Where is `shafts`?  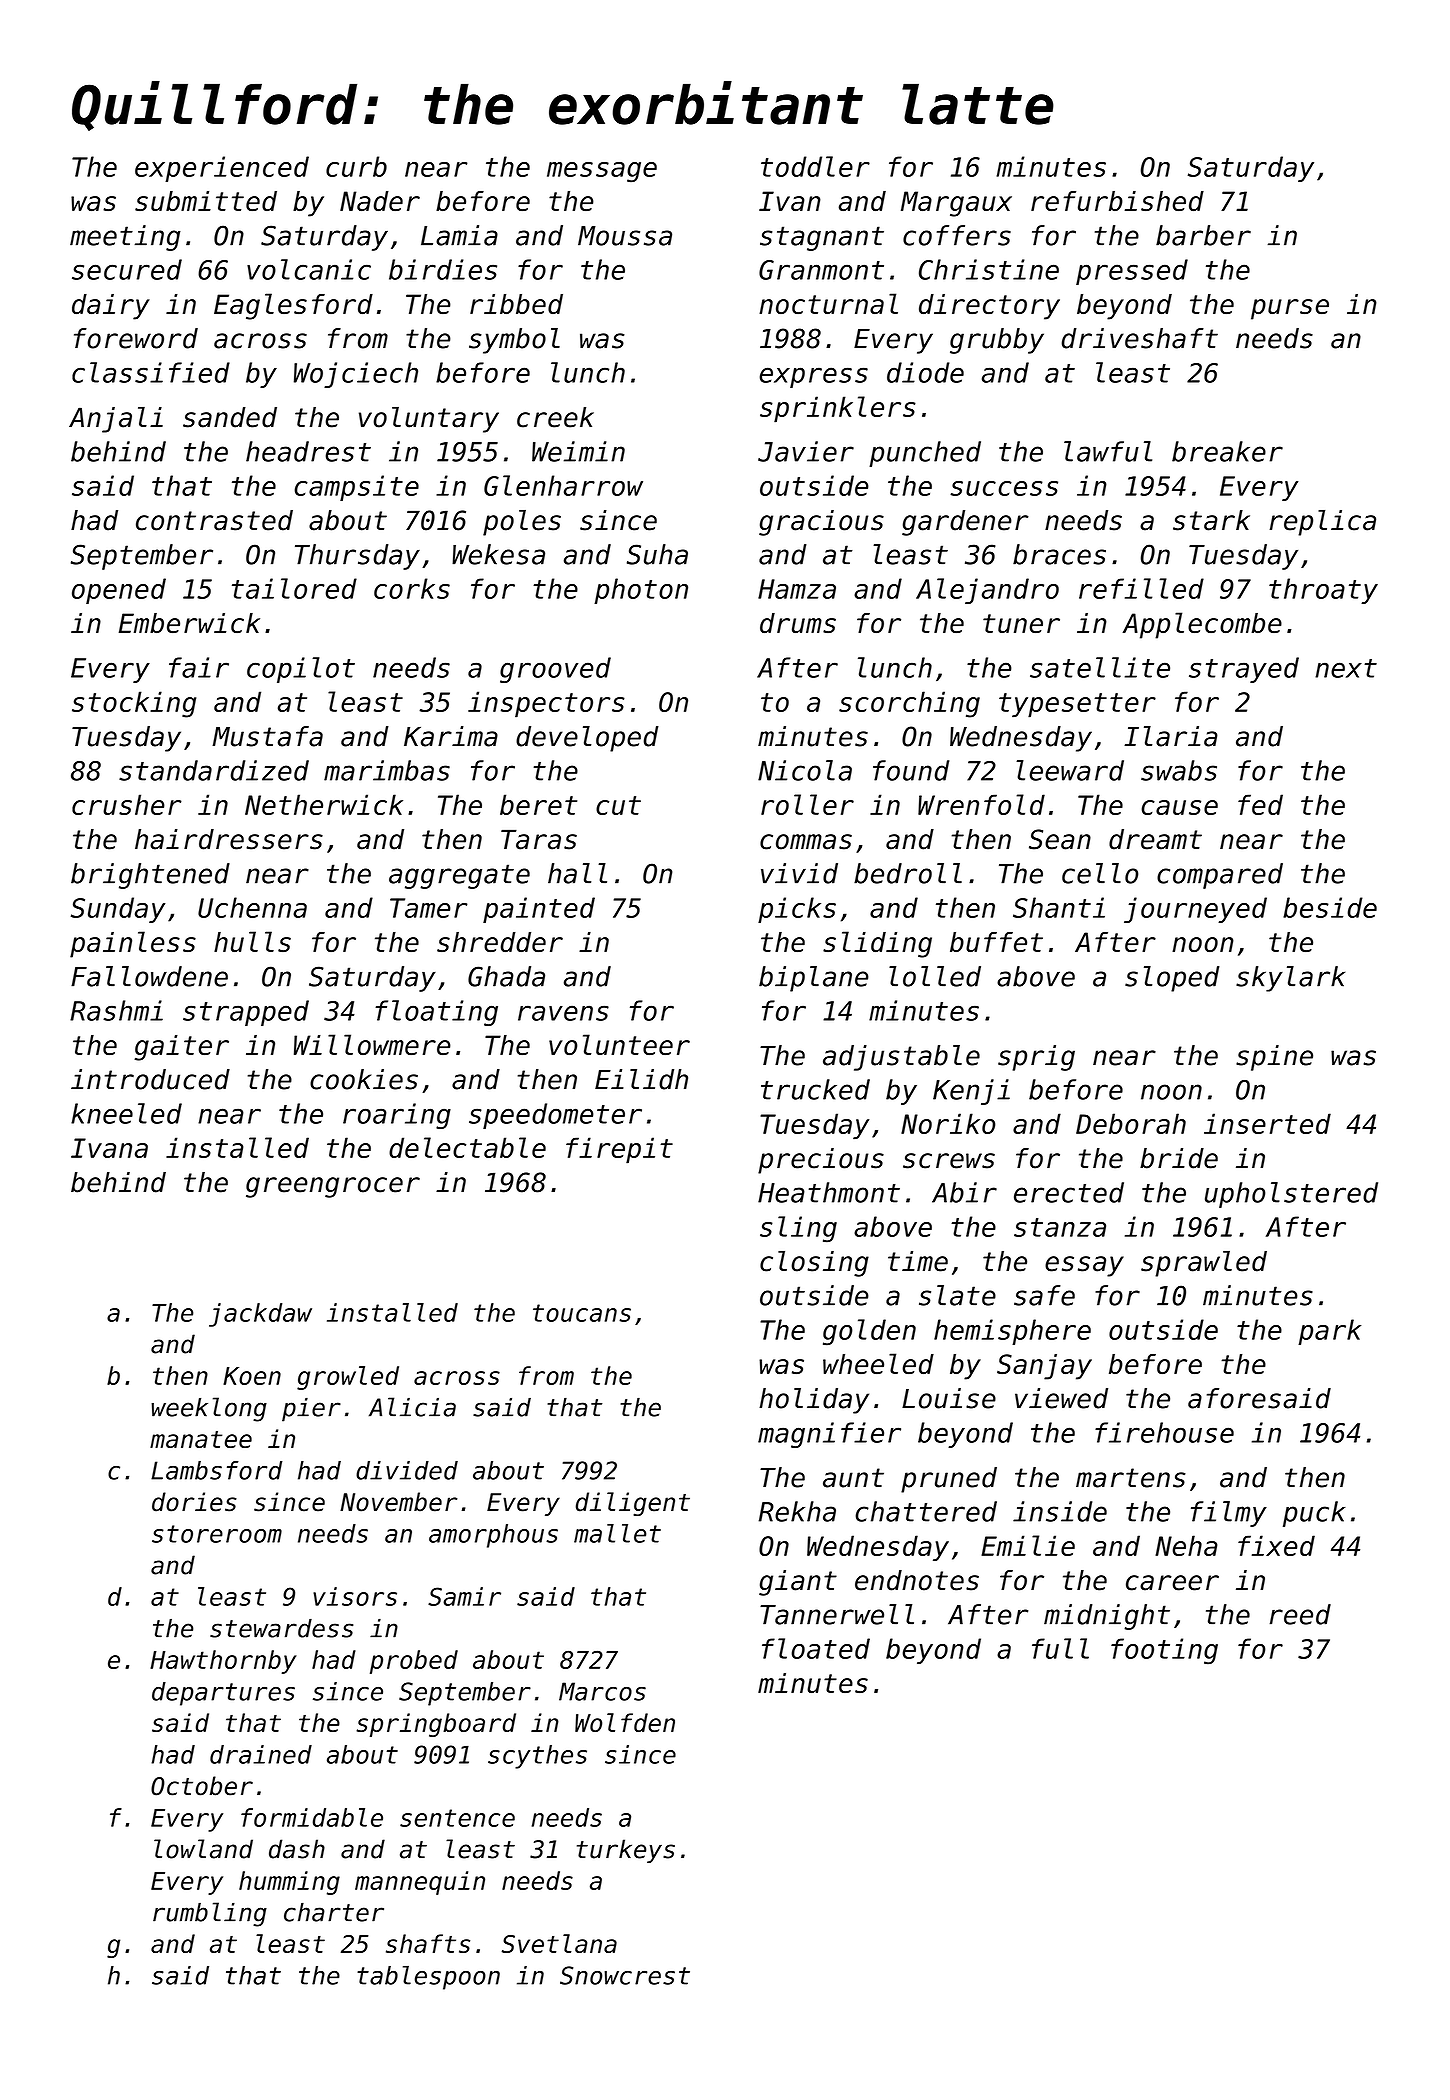 shafts is located at coordinates (428, 1943).
